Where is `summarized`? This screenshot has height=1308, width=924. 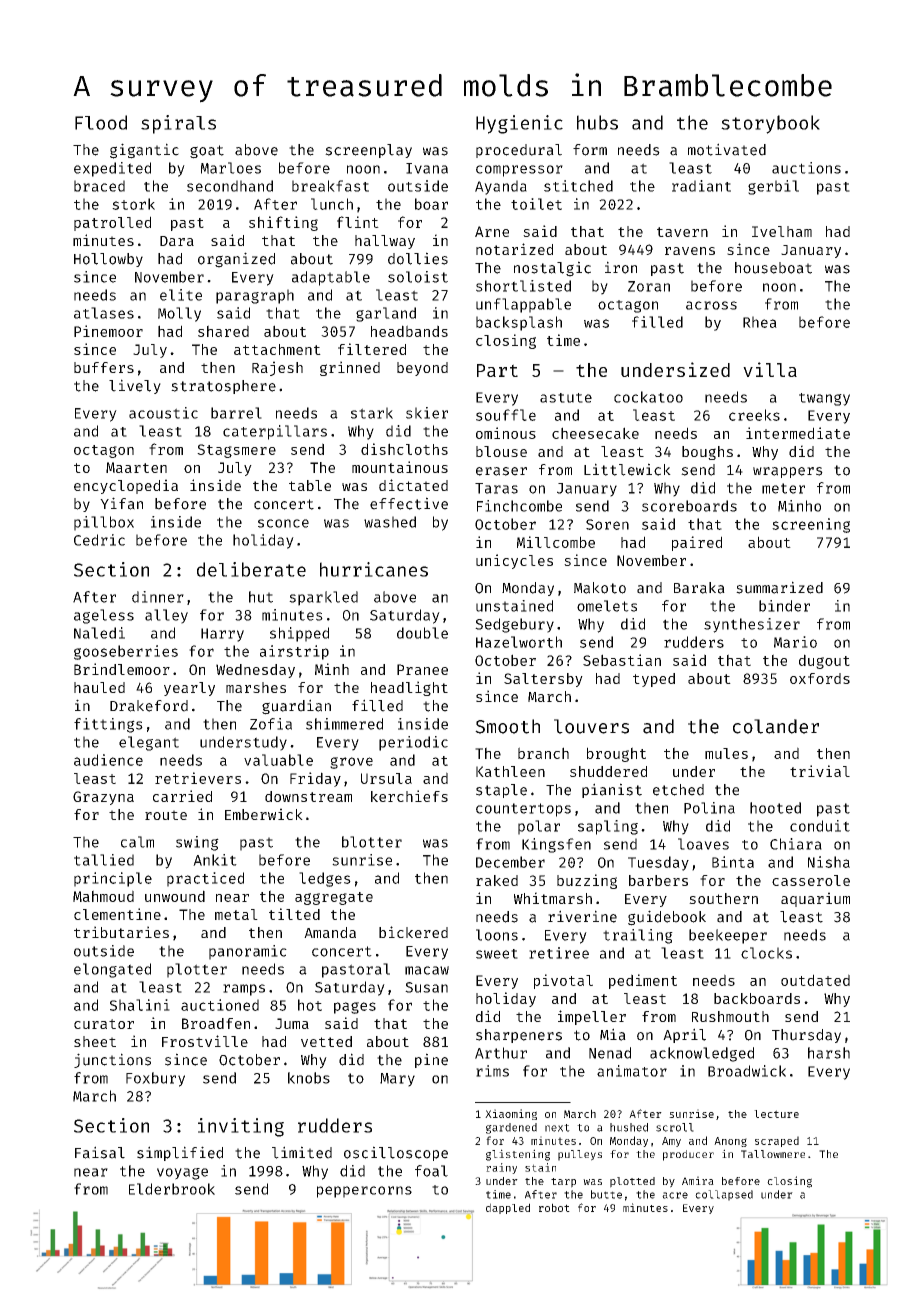 summarized is located at coordinates (779, 587).
